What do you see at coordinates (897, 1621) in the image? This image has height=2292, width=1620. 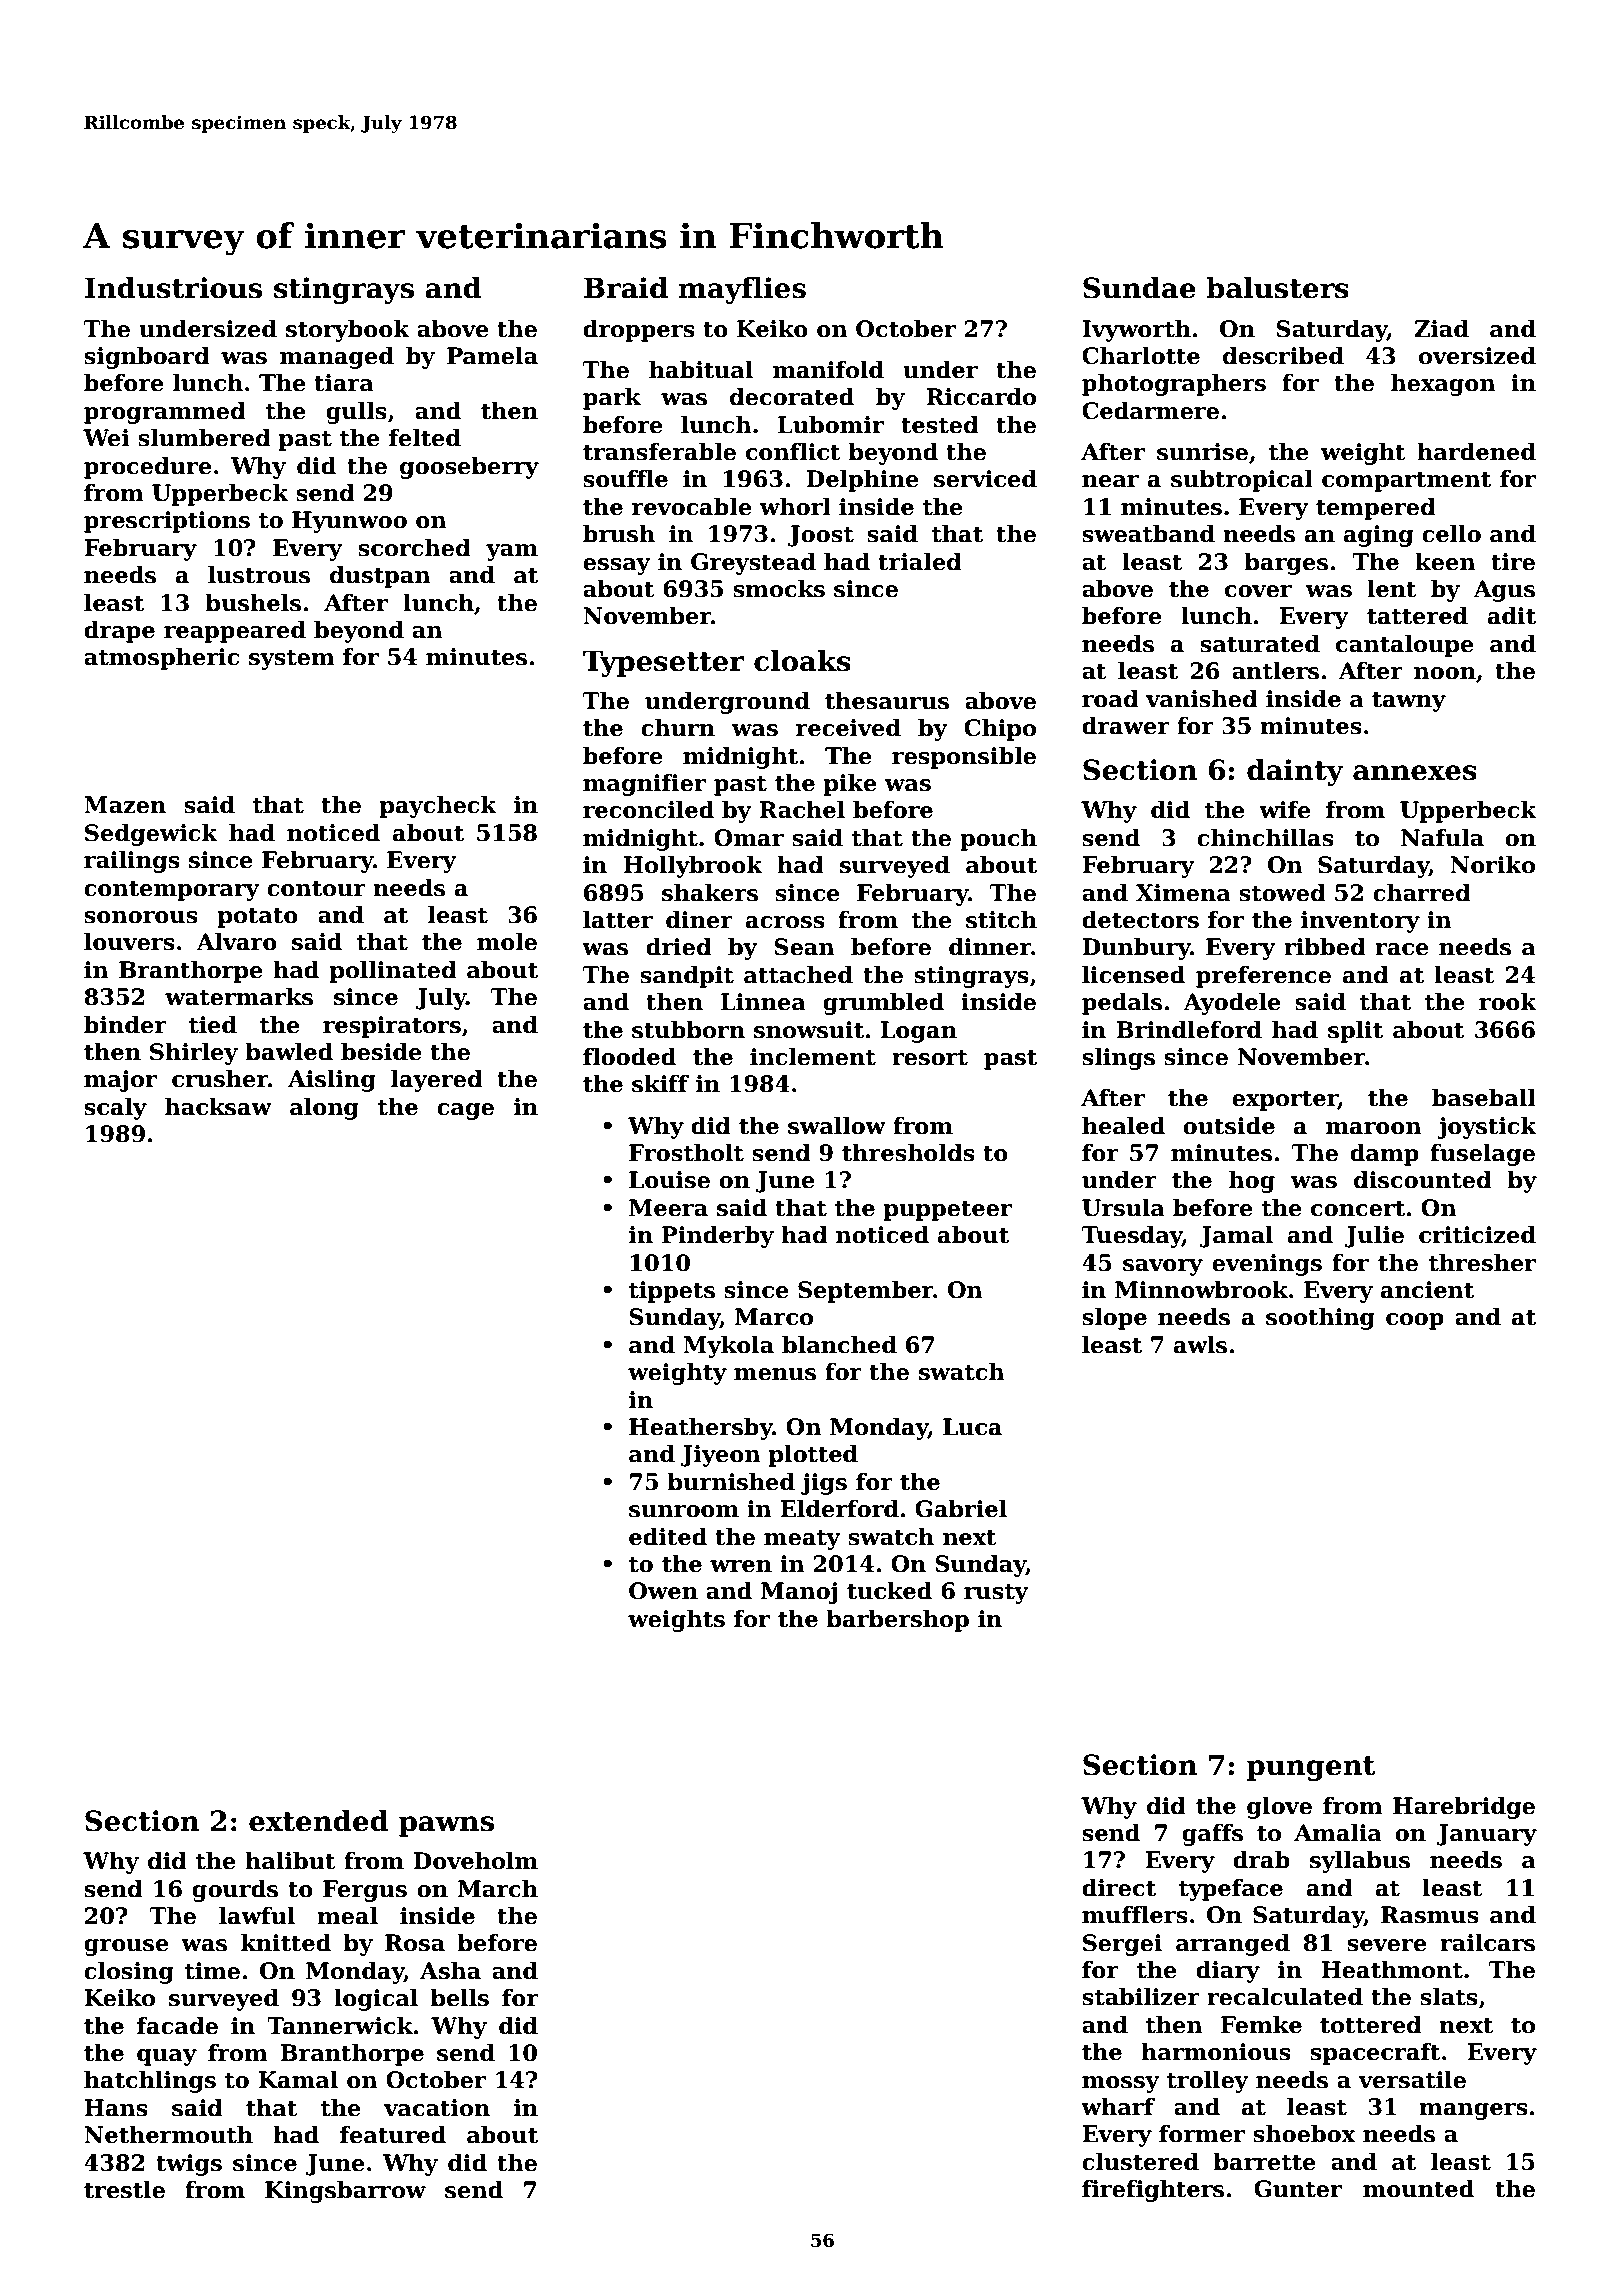 I see `barbershop` at bounding box center [897, 1621].
